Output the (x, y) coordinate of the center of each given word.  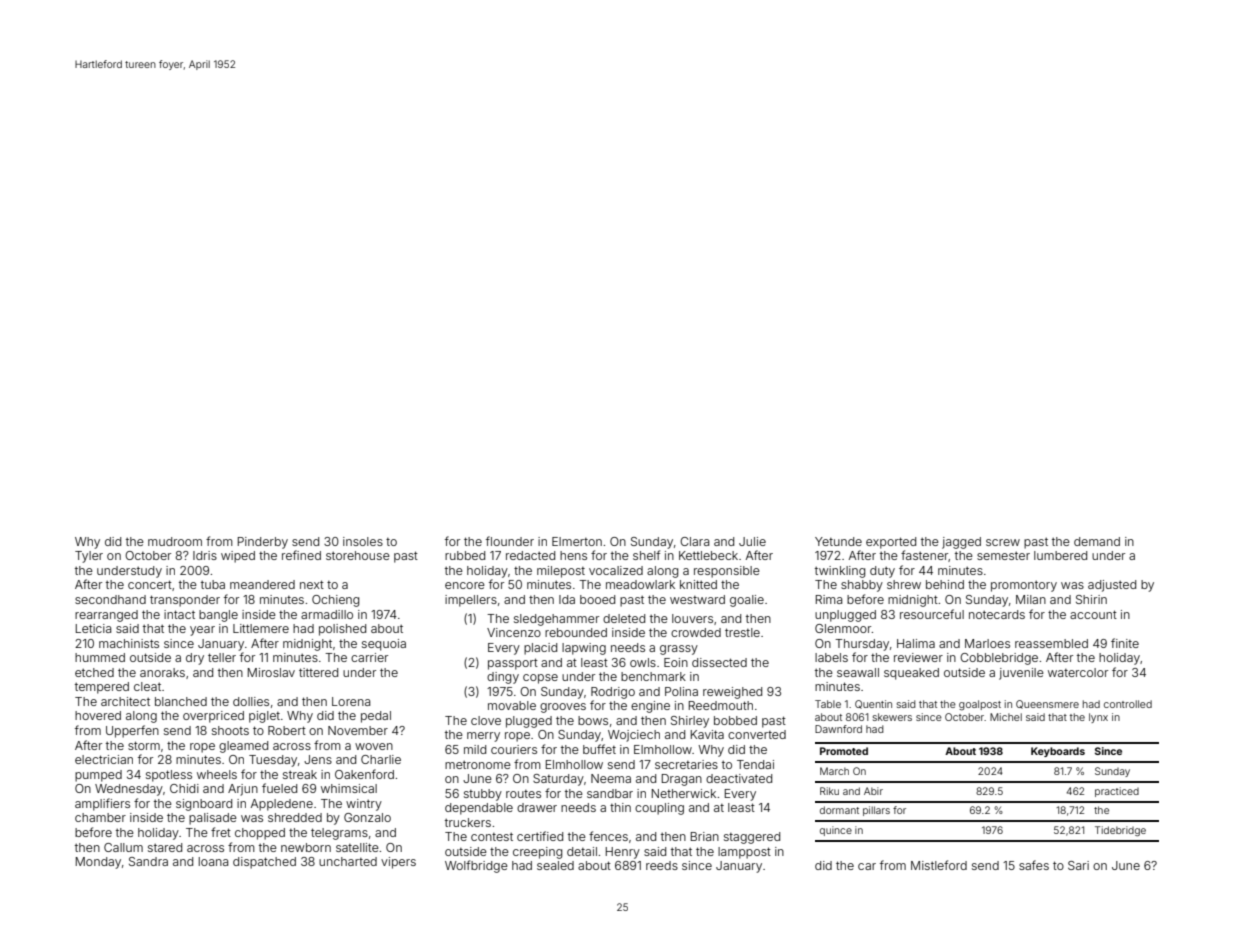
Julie (752, 541)
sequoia (384, 645)
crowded (696, 632)
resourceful (932, 614)
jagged (961, 543)
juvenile (1021, 674)
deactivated (739, 778)
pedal (376, 717)
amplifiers (102, 804)
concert (150, 584)
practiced (1117, 792)
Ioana (213, 861)
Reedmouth (721, 705)
